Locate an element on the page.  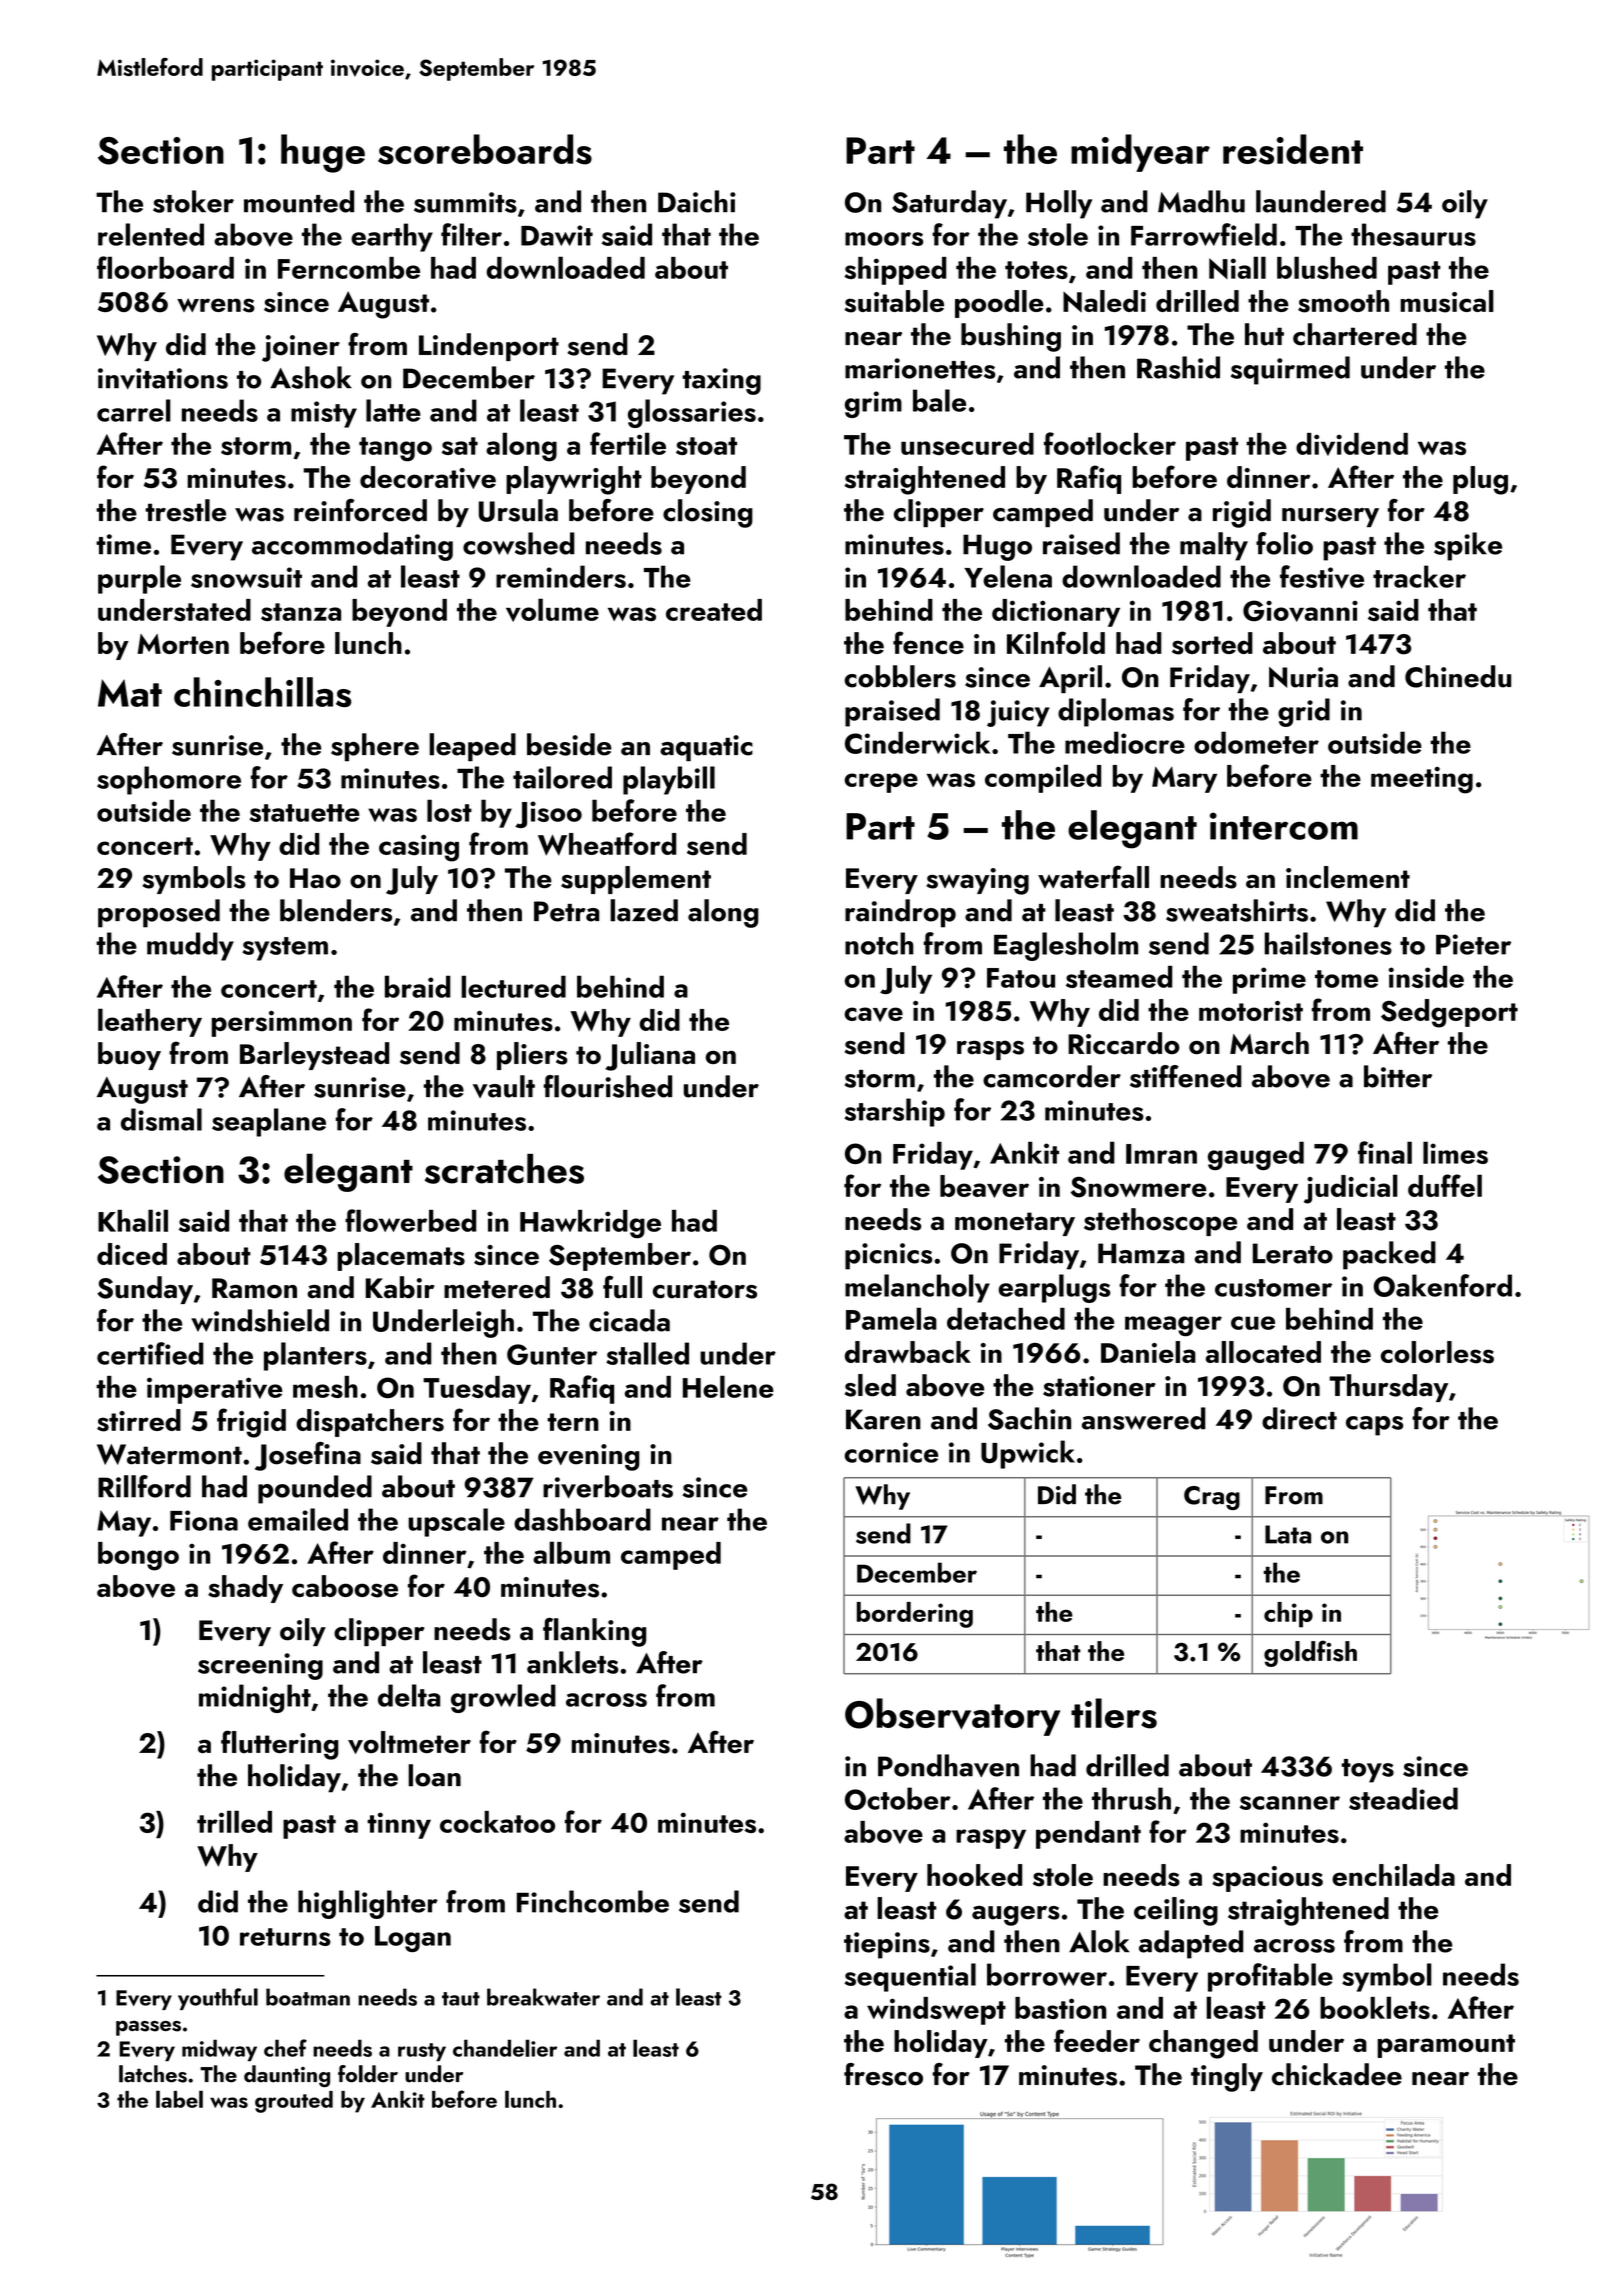
fresco is located at coordinates (883, 2074).
